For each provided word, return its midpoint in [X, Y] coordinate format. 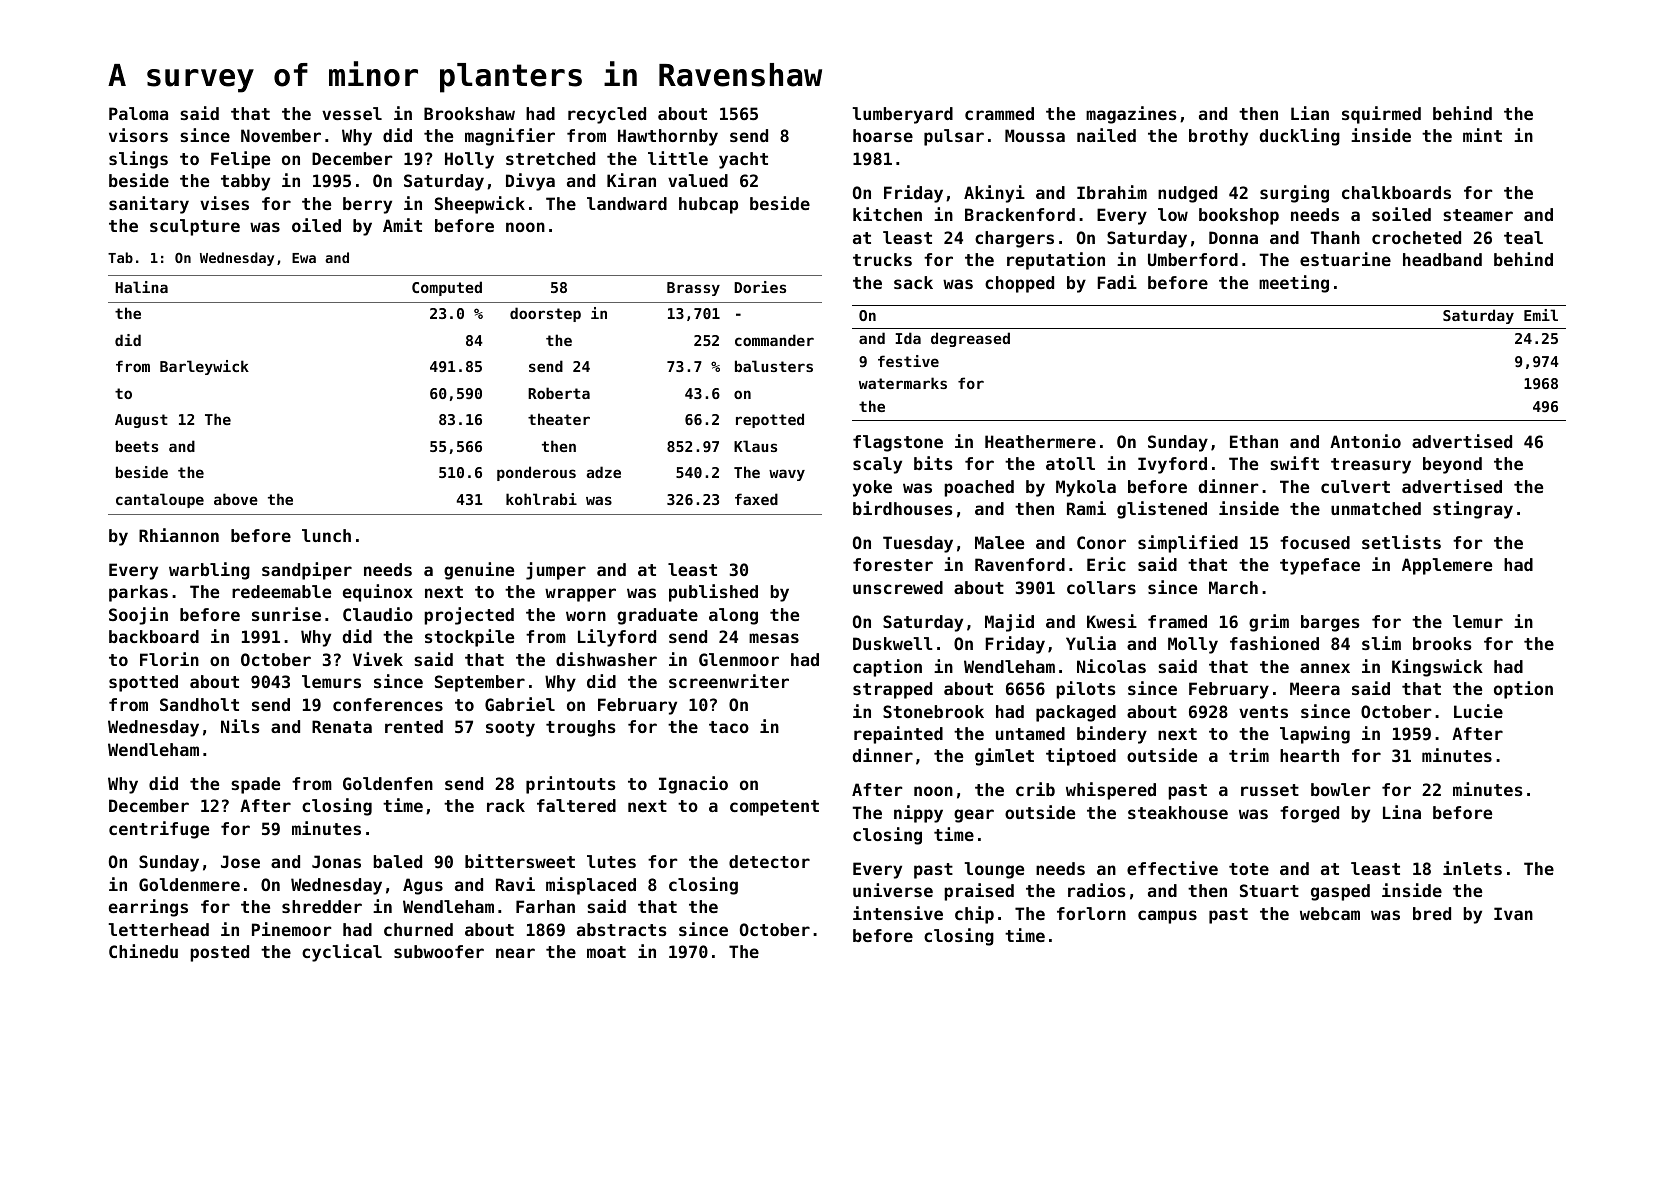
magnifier [510, 137]
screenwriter [729, 681]
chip [974, 915]
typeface [1320, 566]
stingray [1473, 510]
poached [979, 488]
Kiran [631, 180]
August [141, 421]
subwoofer [439, 951]
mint [1482, 135]
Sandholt [199, 704]
